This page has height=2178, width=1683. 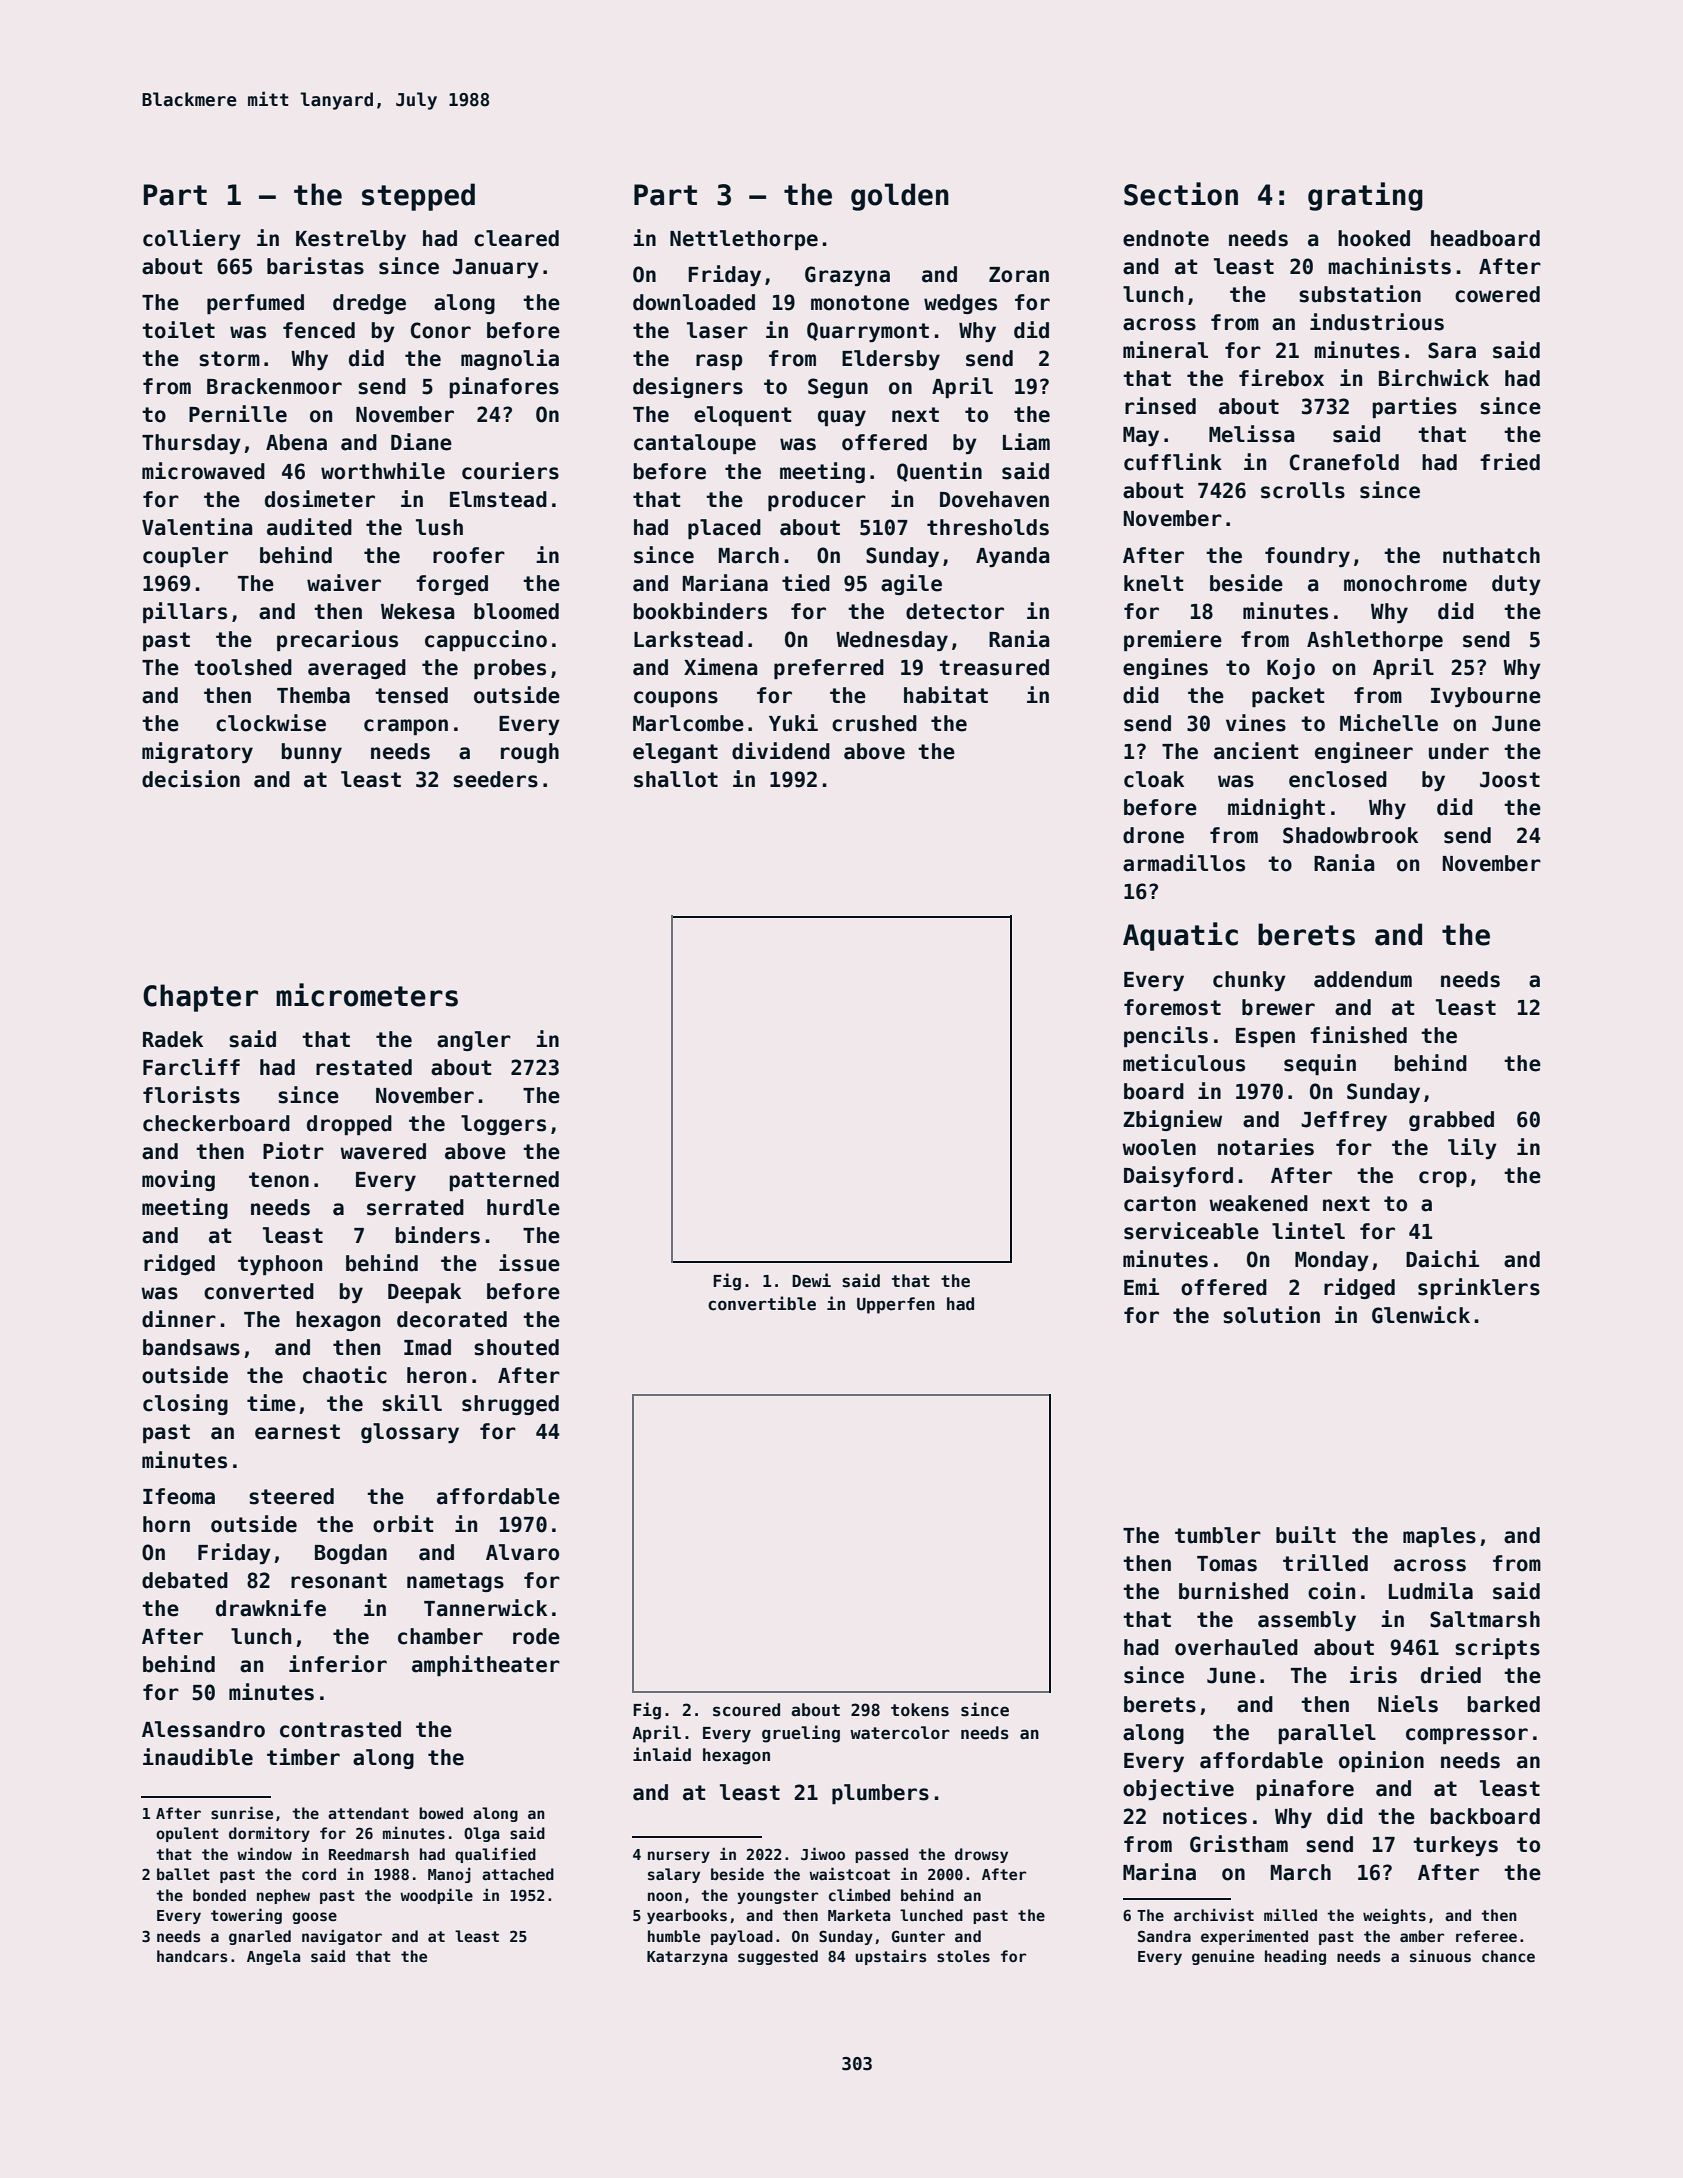 I want to click on golden, so click(x=900, y=197).
